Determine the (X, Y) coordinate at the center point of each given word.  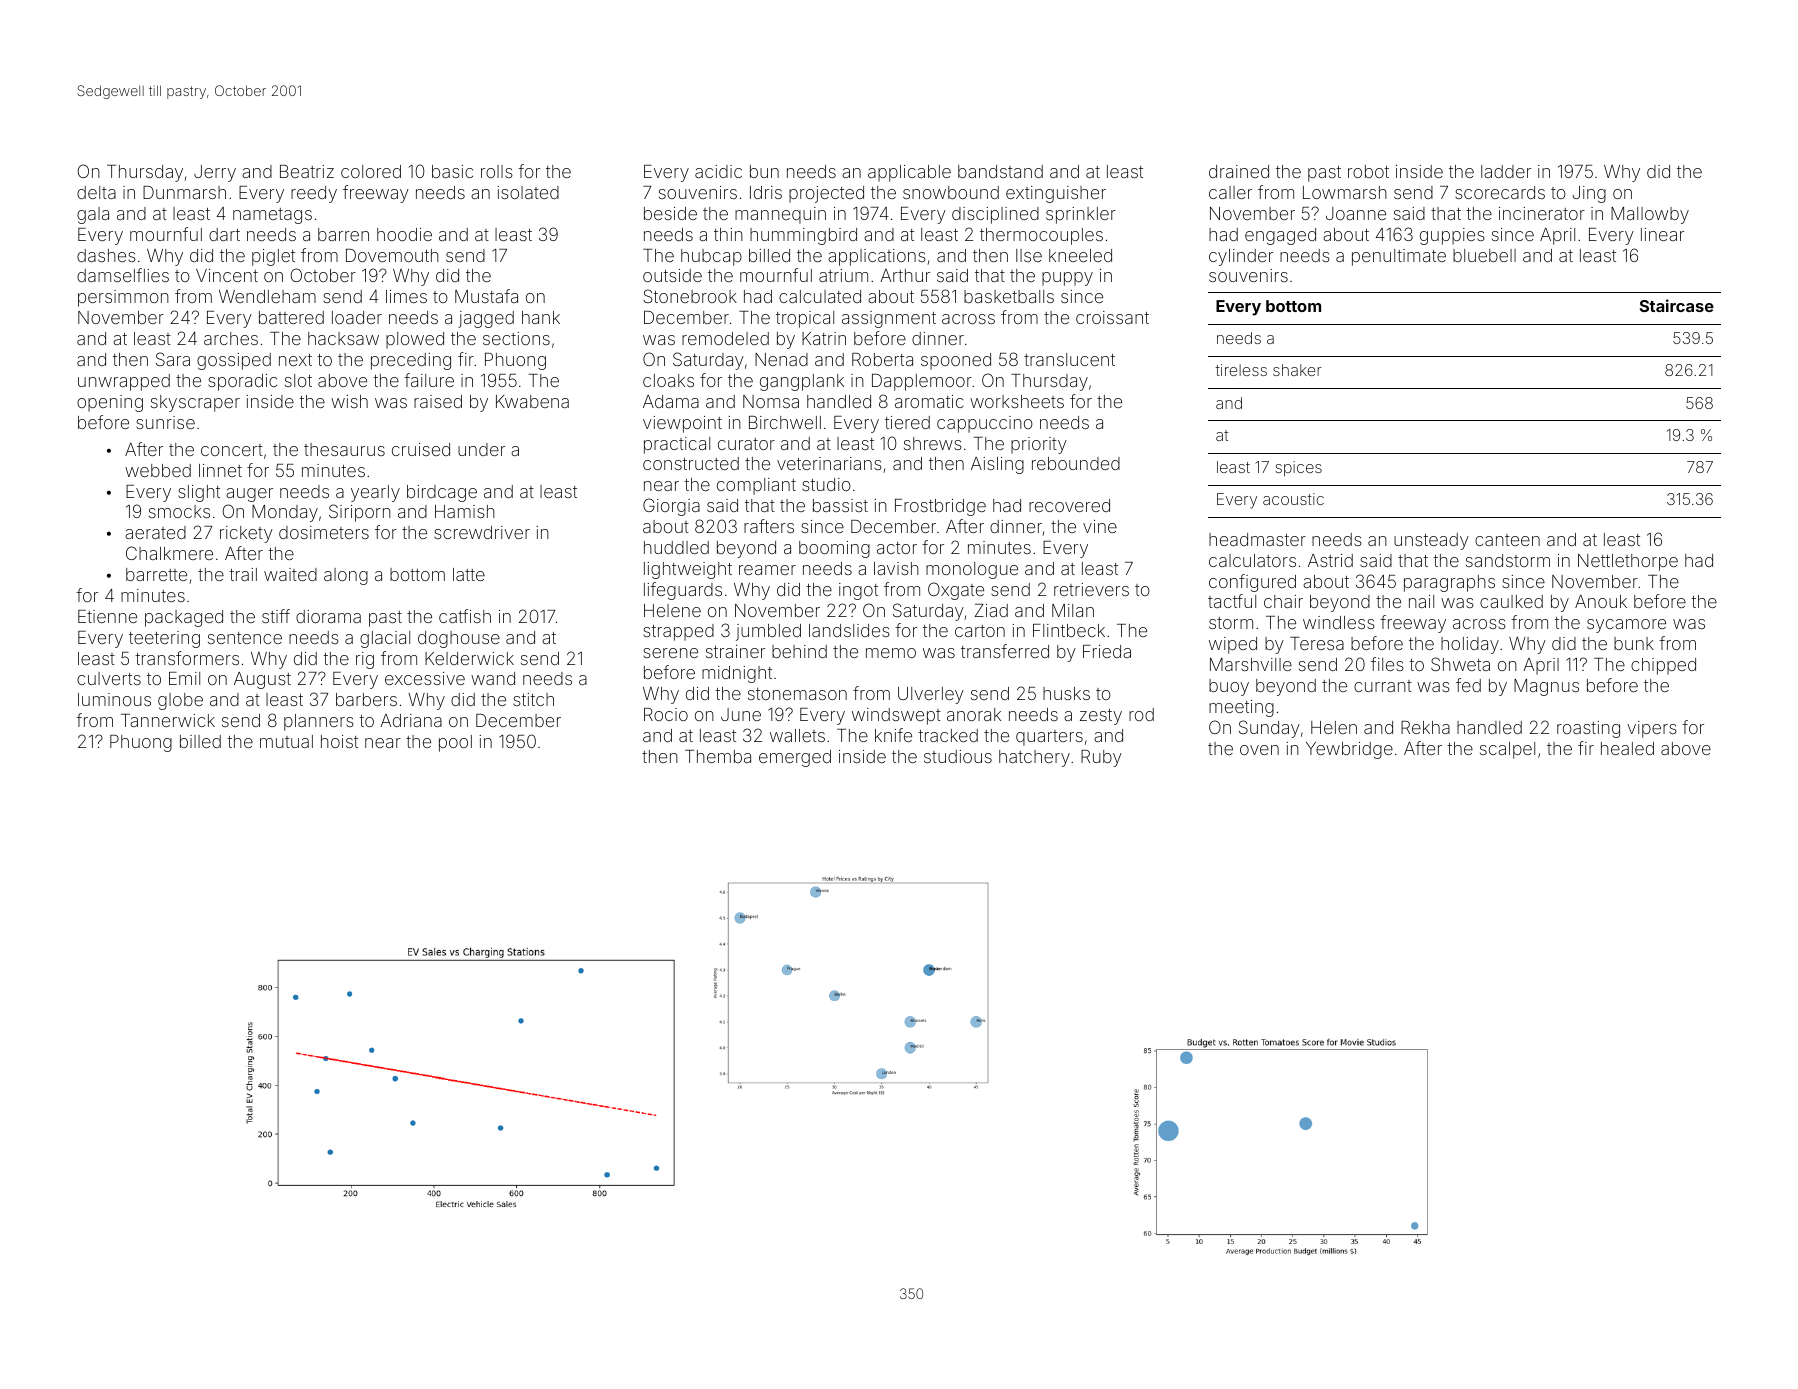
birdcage (442, 493)
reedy (314, 194)
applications (877, 257)
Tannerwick (168, 720)
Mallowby (1650, 215)
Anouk (1601, 601)
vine (1100, 526)
